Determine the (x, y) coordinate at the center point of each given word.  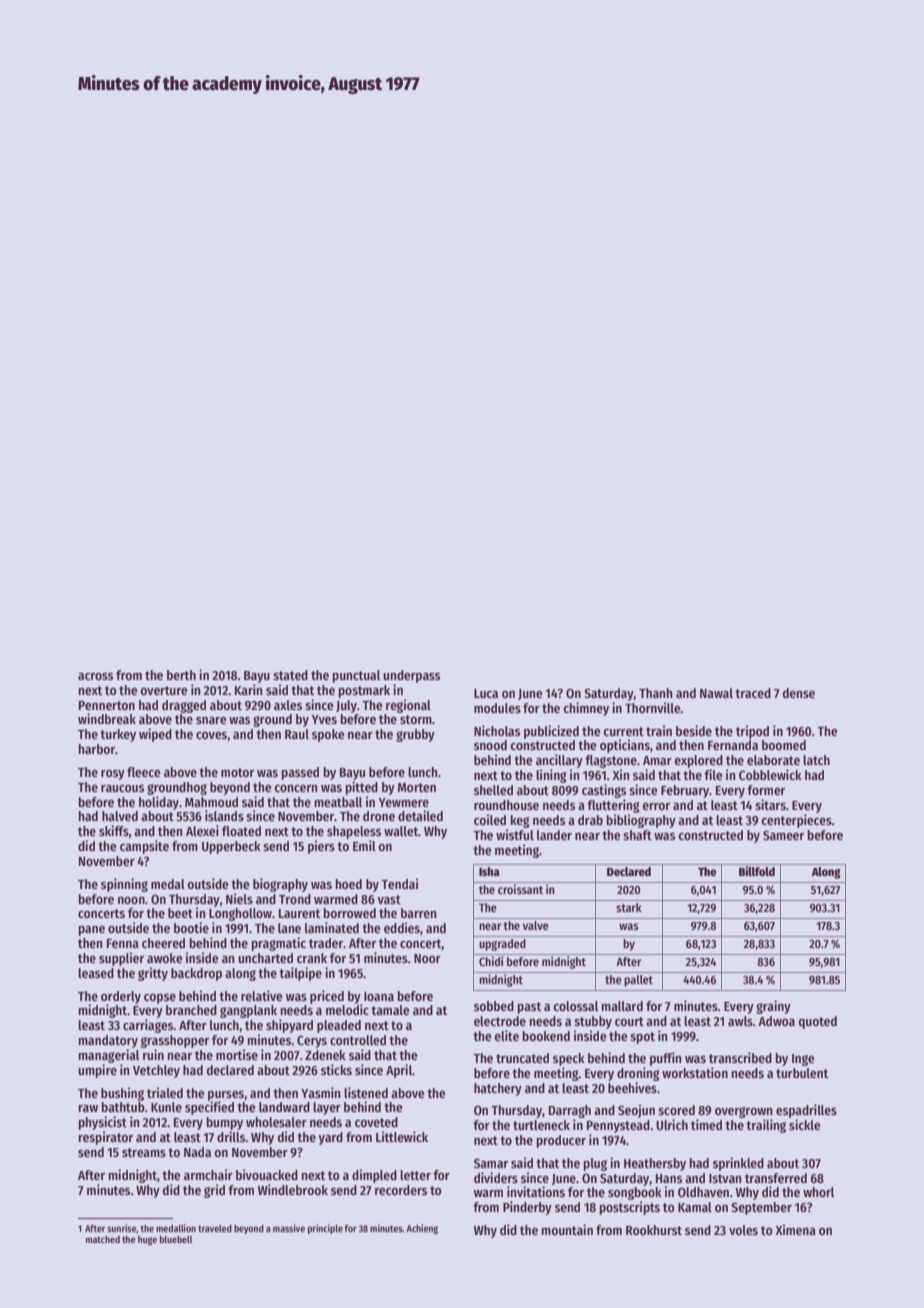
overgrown (743, 1112)
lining (551, 776)
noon (131, 900)
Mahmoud (211, 802)
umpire (97, 1071)
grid (214, 1191)
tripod (752, 732)
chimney (586, 709)
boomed (784, 745)
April (399, 1071)
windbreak (107, 718)
